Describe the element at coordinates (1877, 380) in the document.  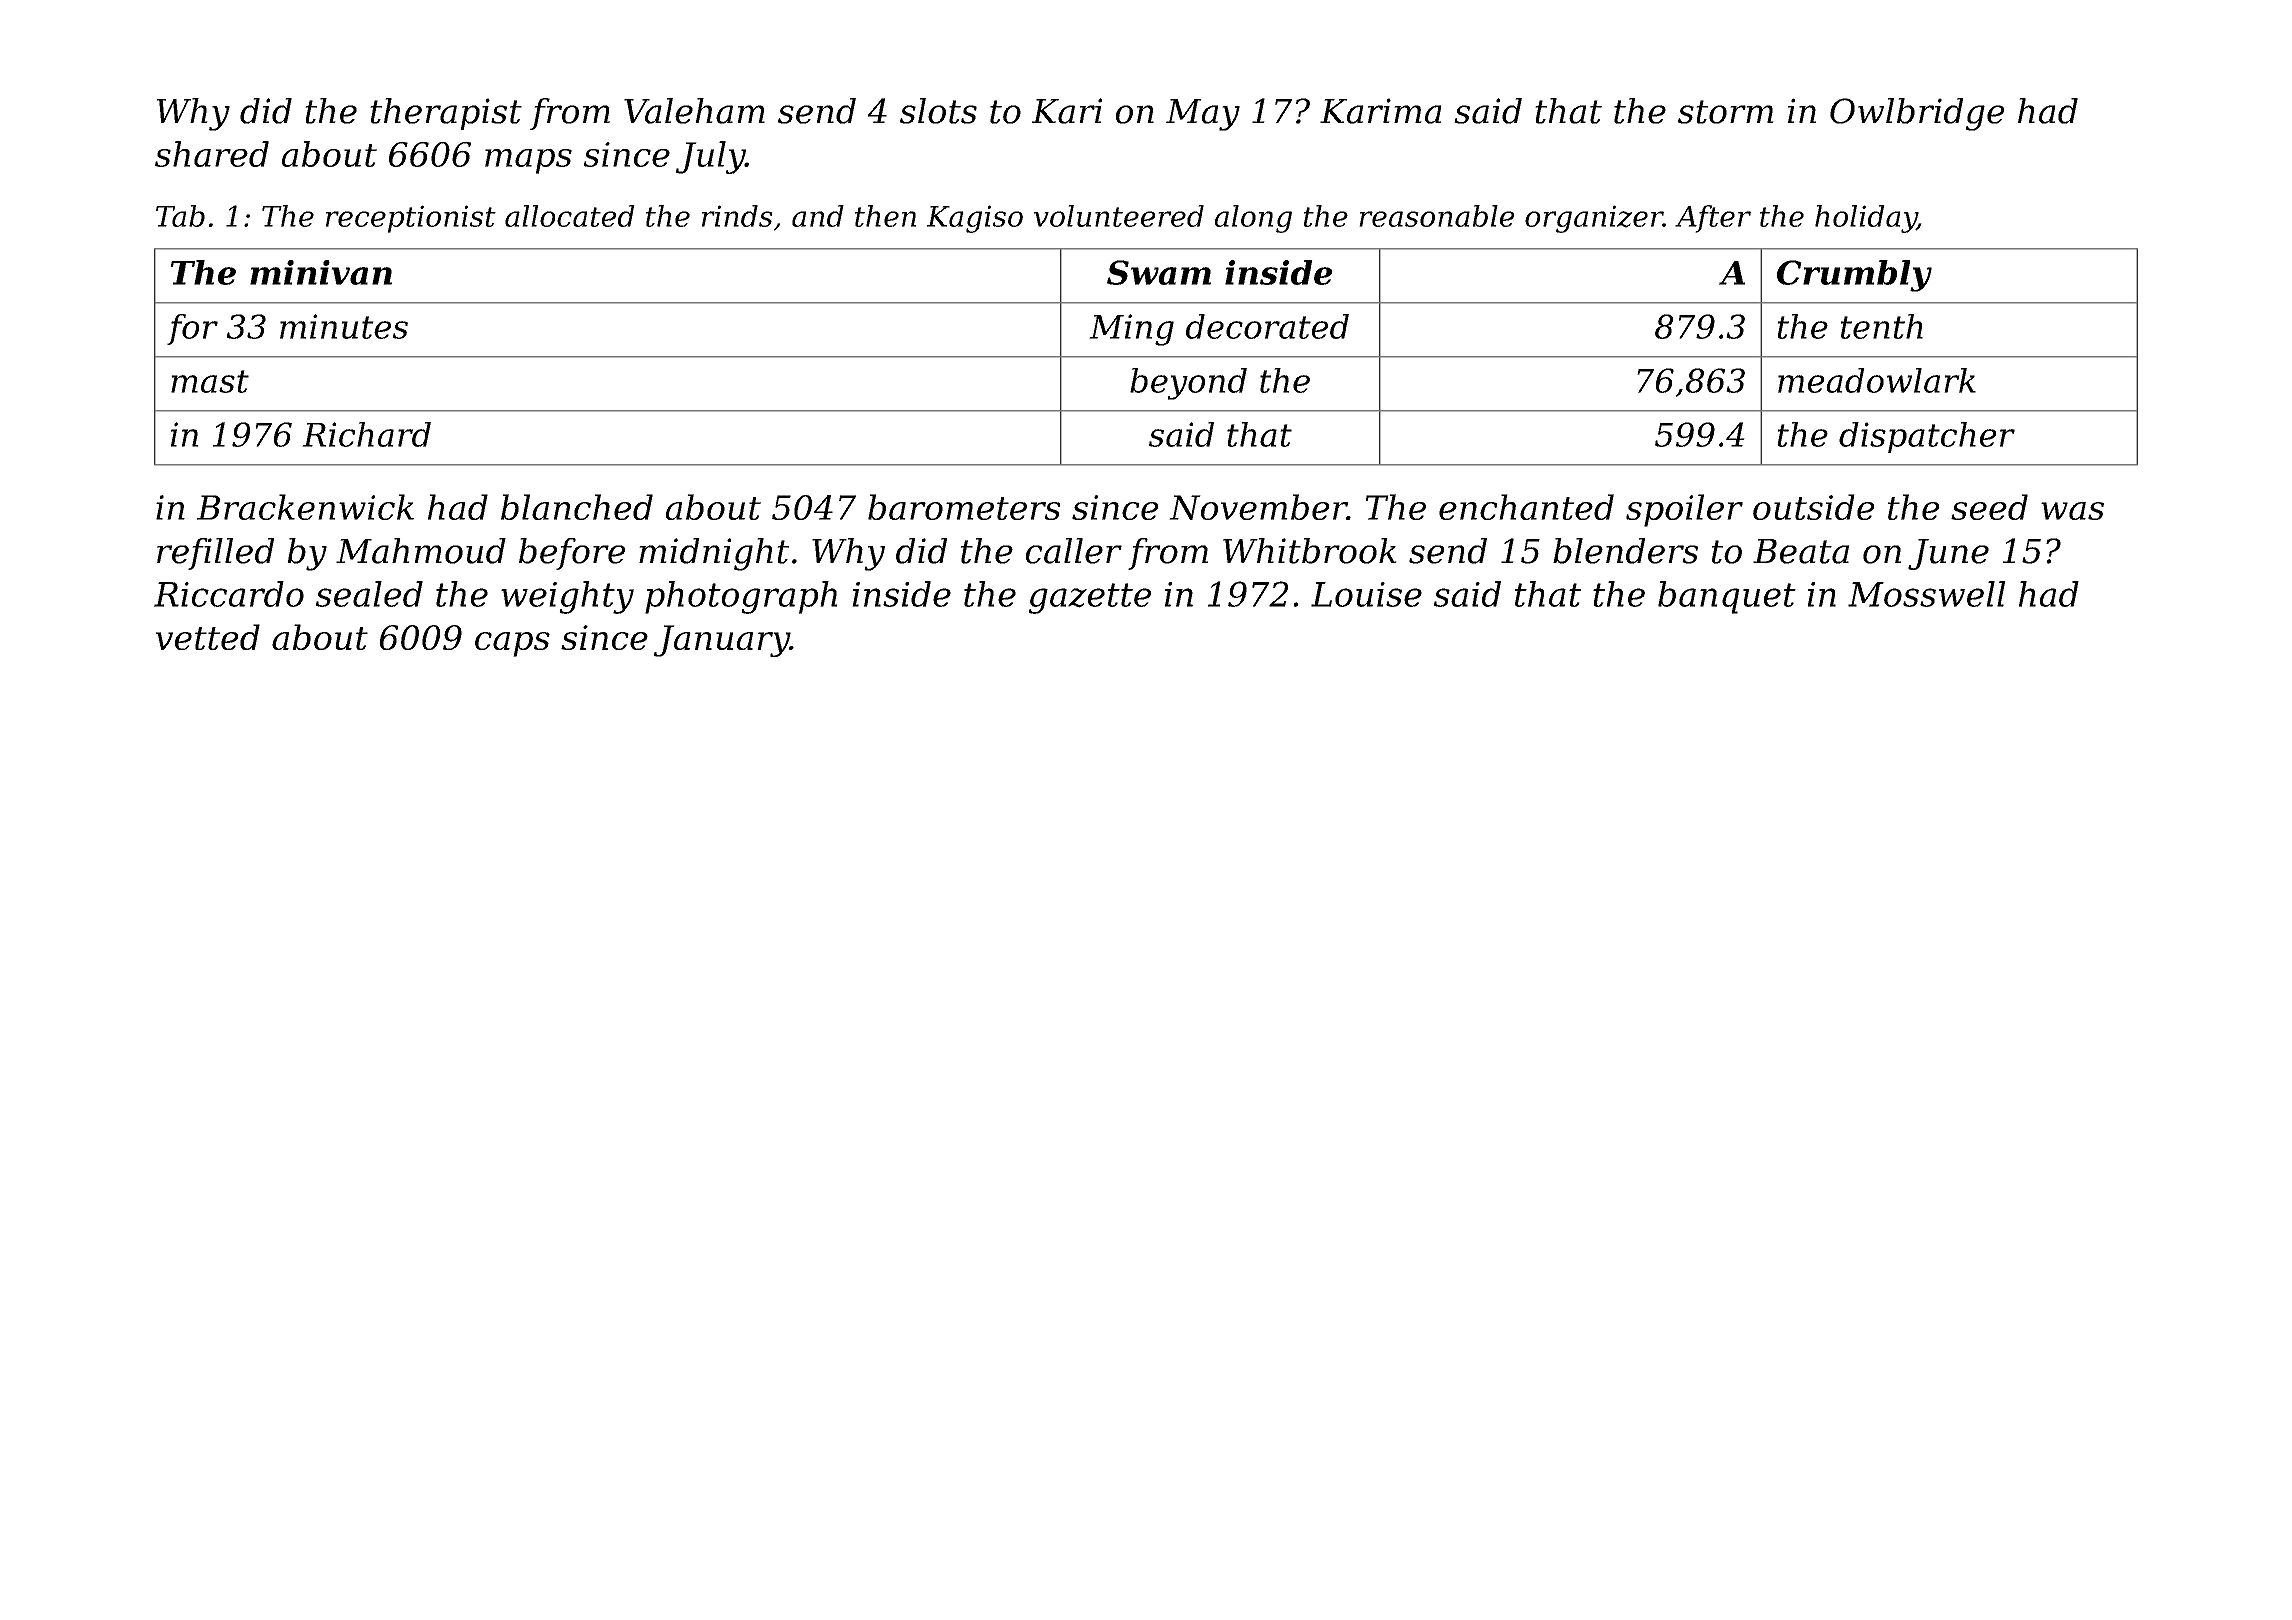
I see `meadowlark` at that location.
